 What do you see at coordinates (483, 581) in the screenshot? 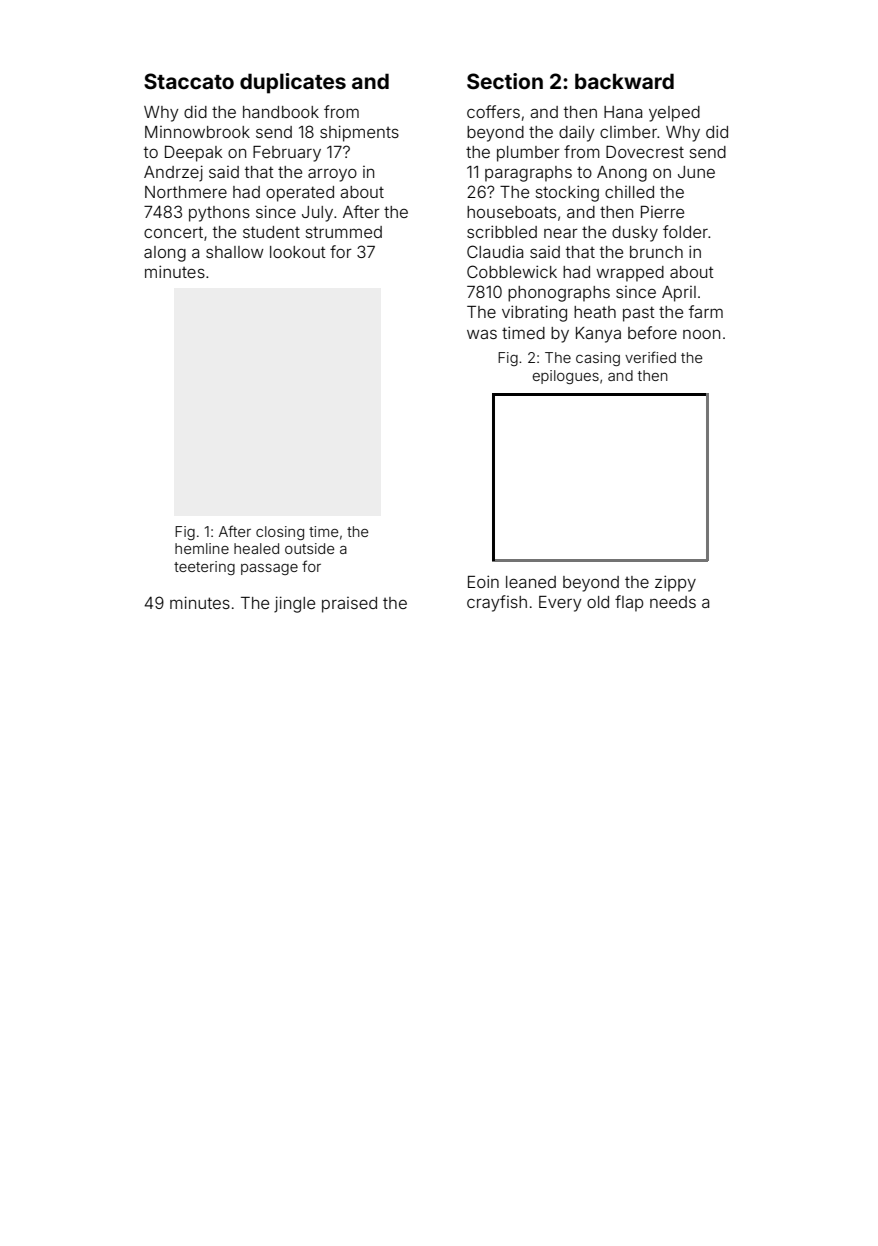
I see `Eoin` at bounding box center [483, 581].
